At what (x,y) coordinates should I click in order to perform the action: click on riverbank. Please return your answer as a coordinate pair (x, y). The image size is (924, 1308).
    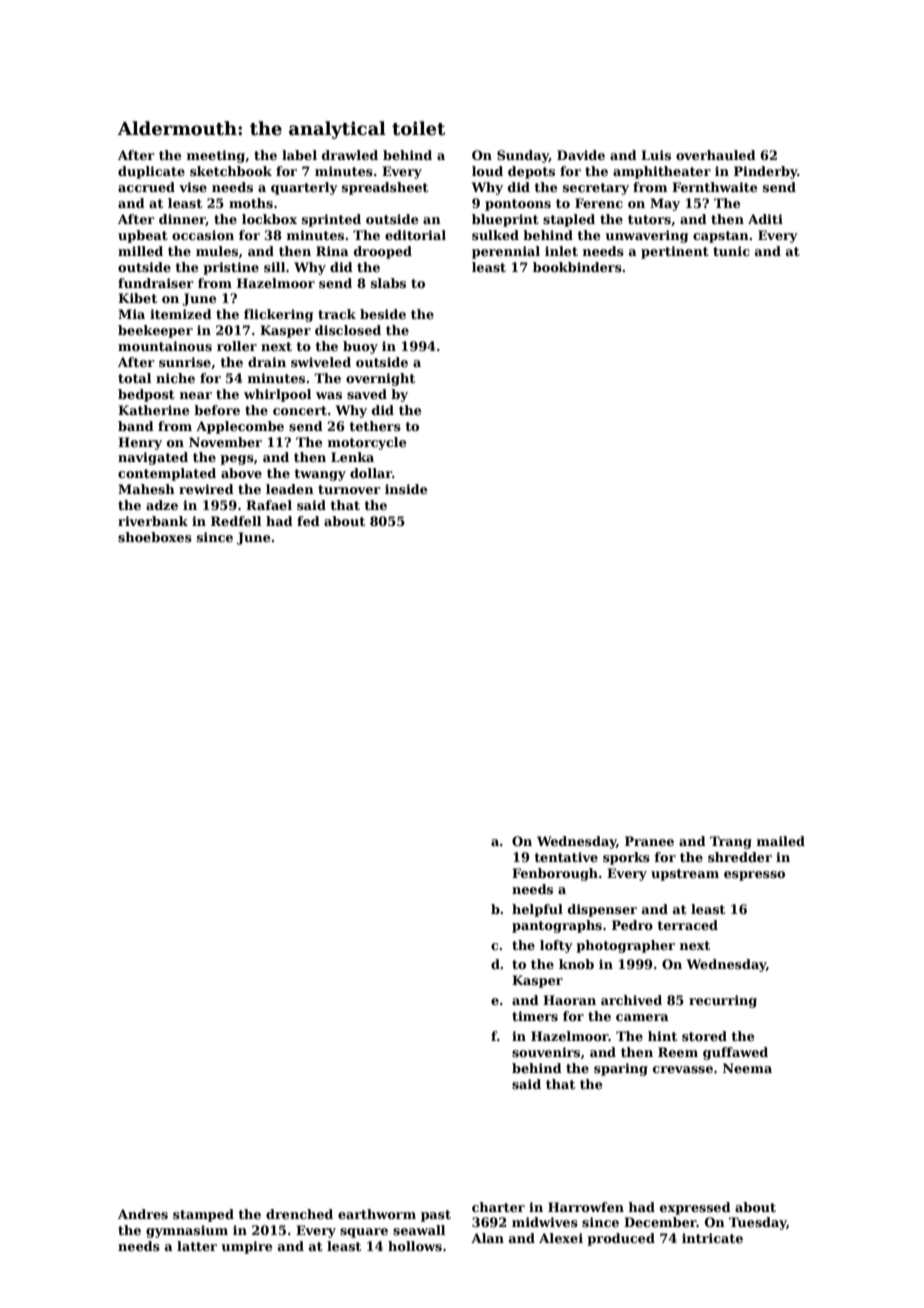
    Looking at the image, I should click on (153, 521).
